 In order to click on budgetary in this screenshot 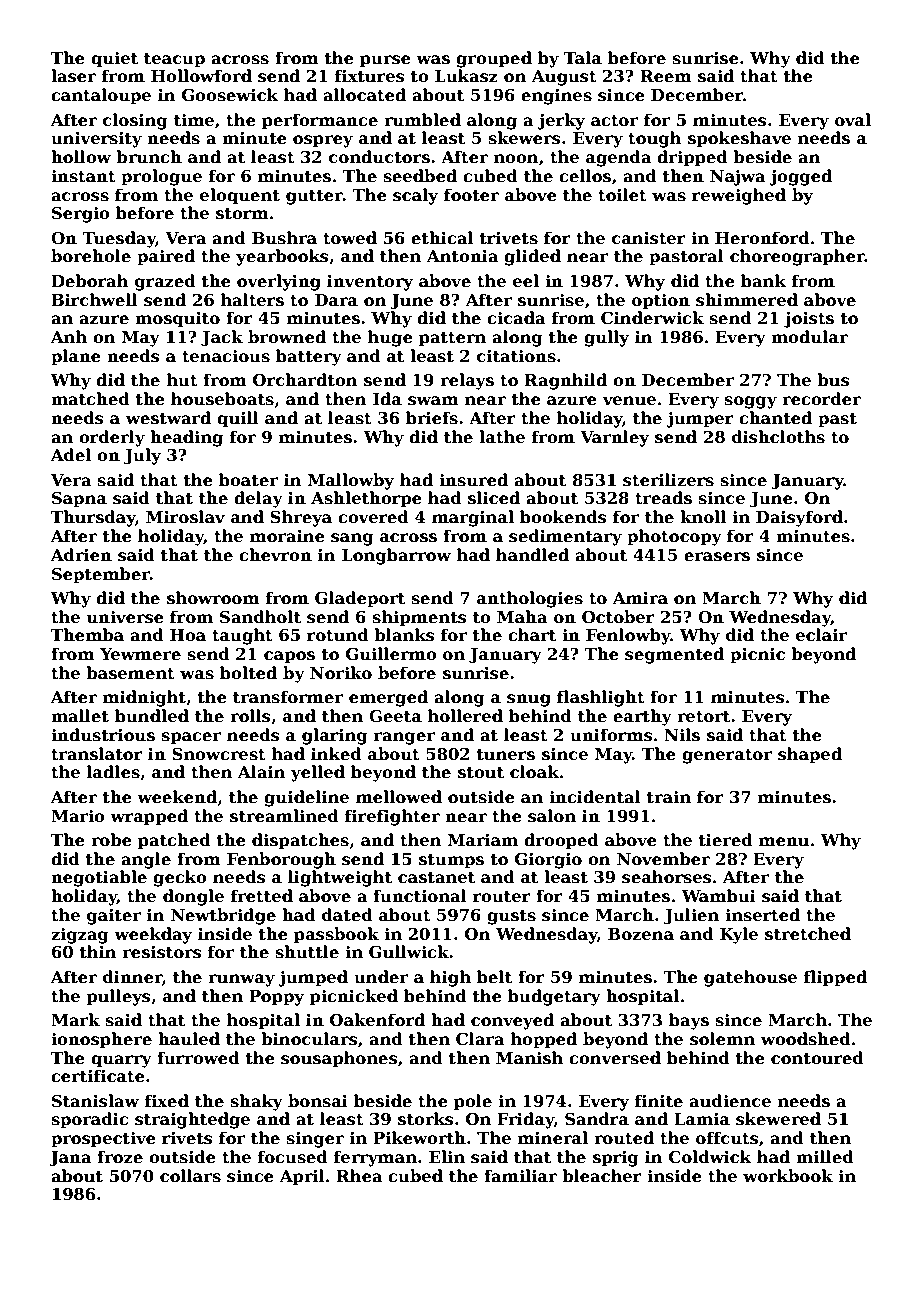, I will do `click(554, 997)`.
